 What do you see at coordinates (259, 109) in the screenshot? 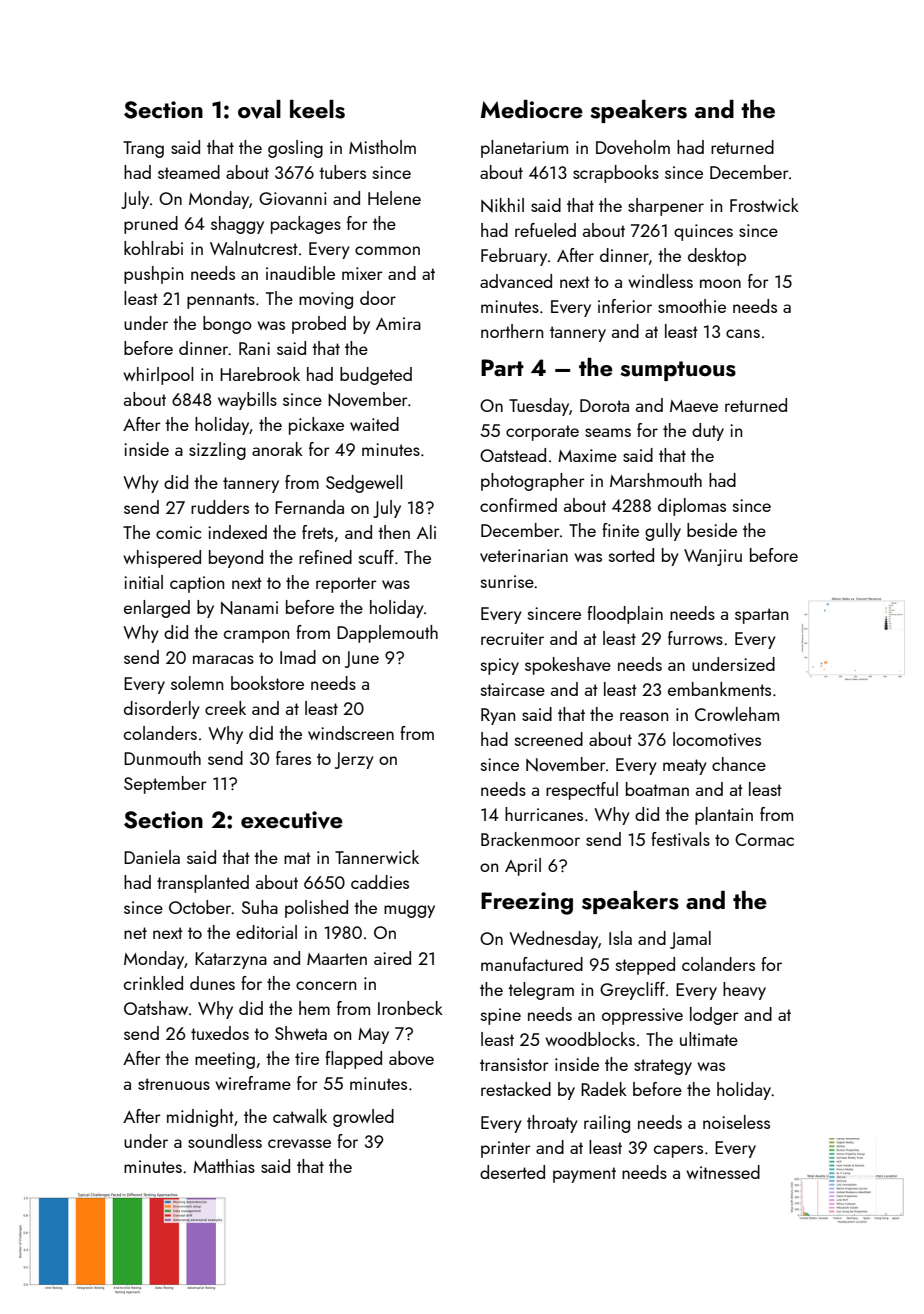
I see `oval` at bounding box center [259, 109].
